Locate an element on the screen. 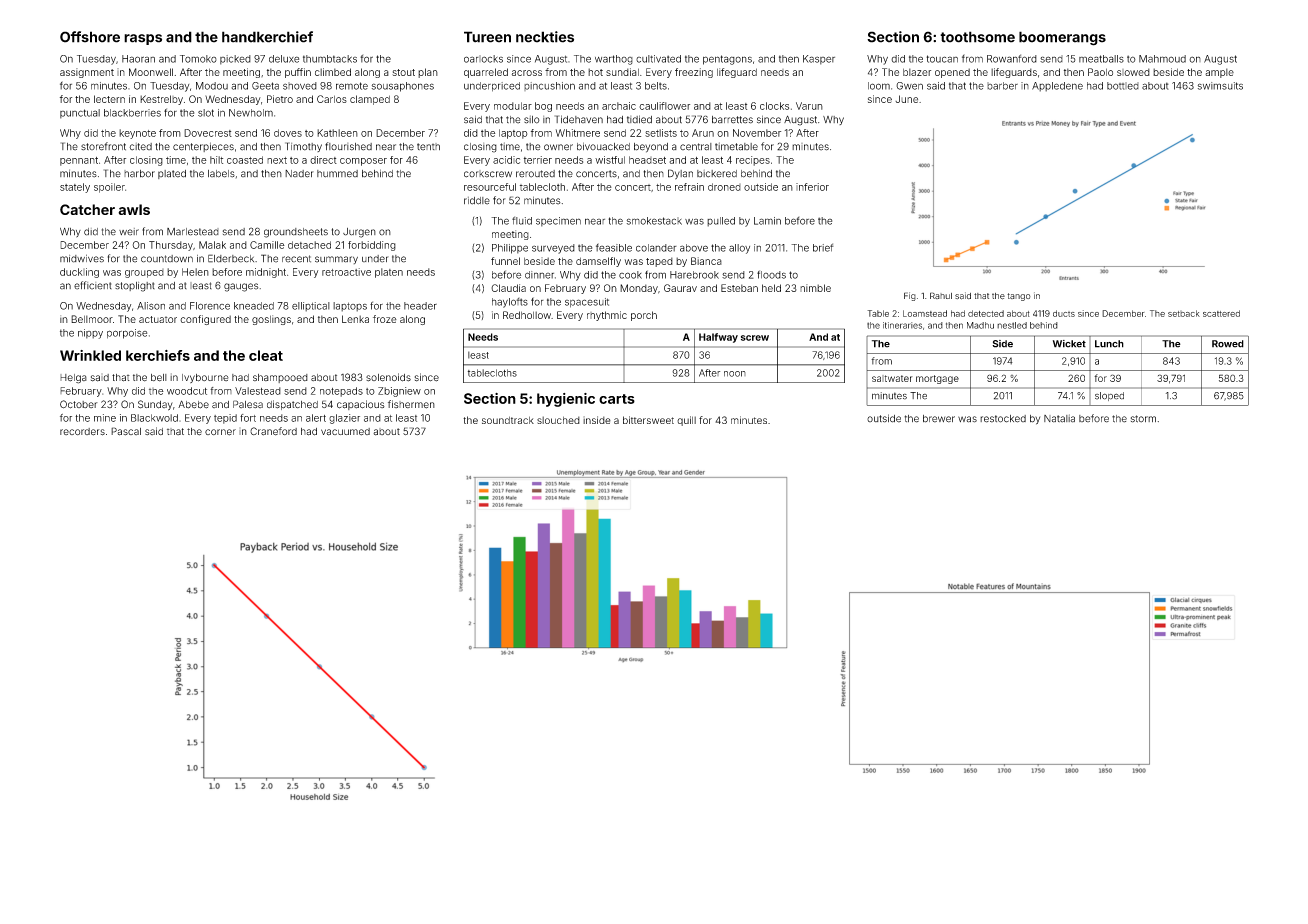  recipes is located at coordinates (753, 161).
